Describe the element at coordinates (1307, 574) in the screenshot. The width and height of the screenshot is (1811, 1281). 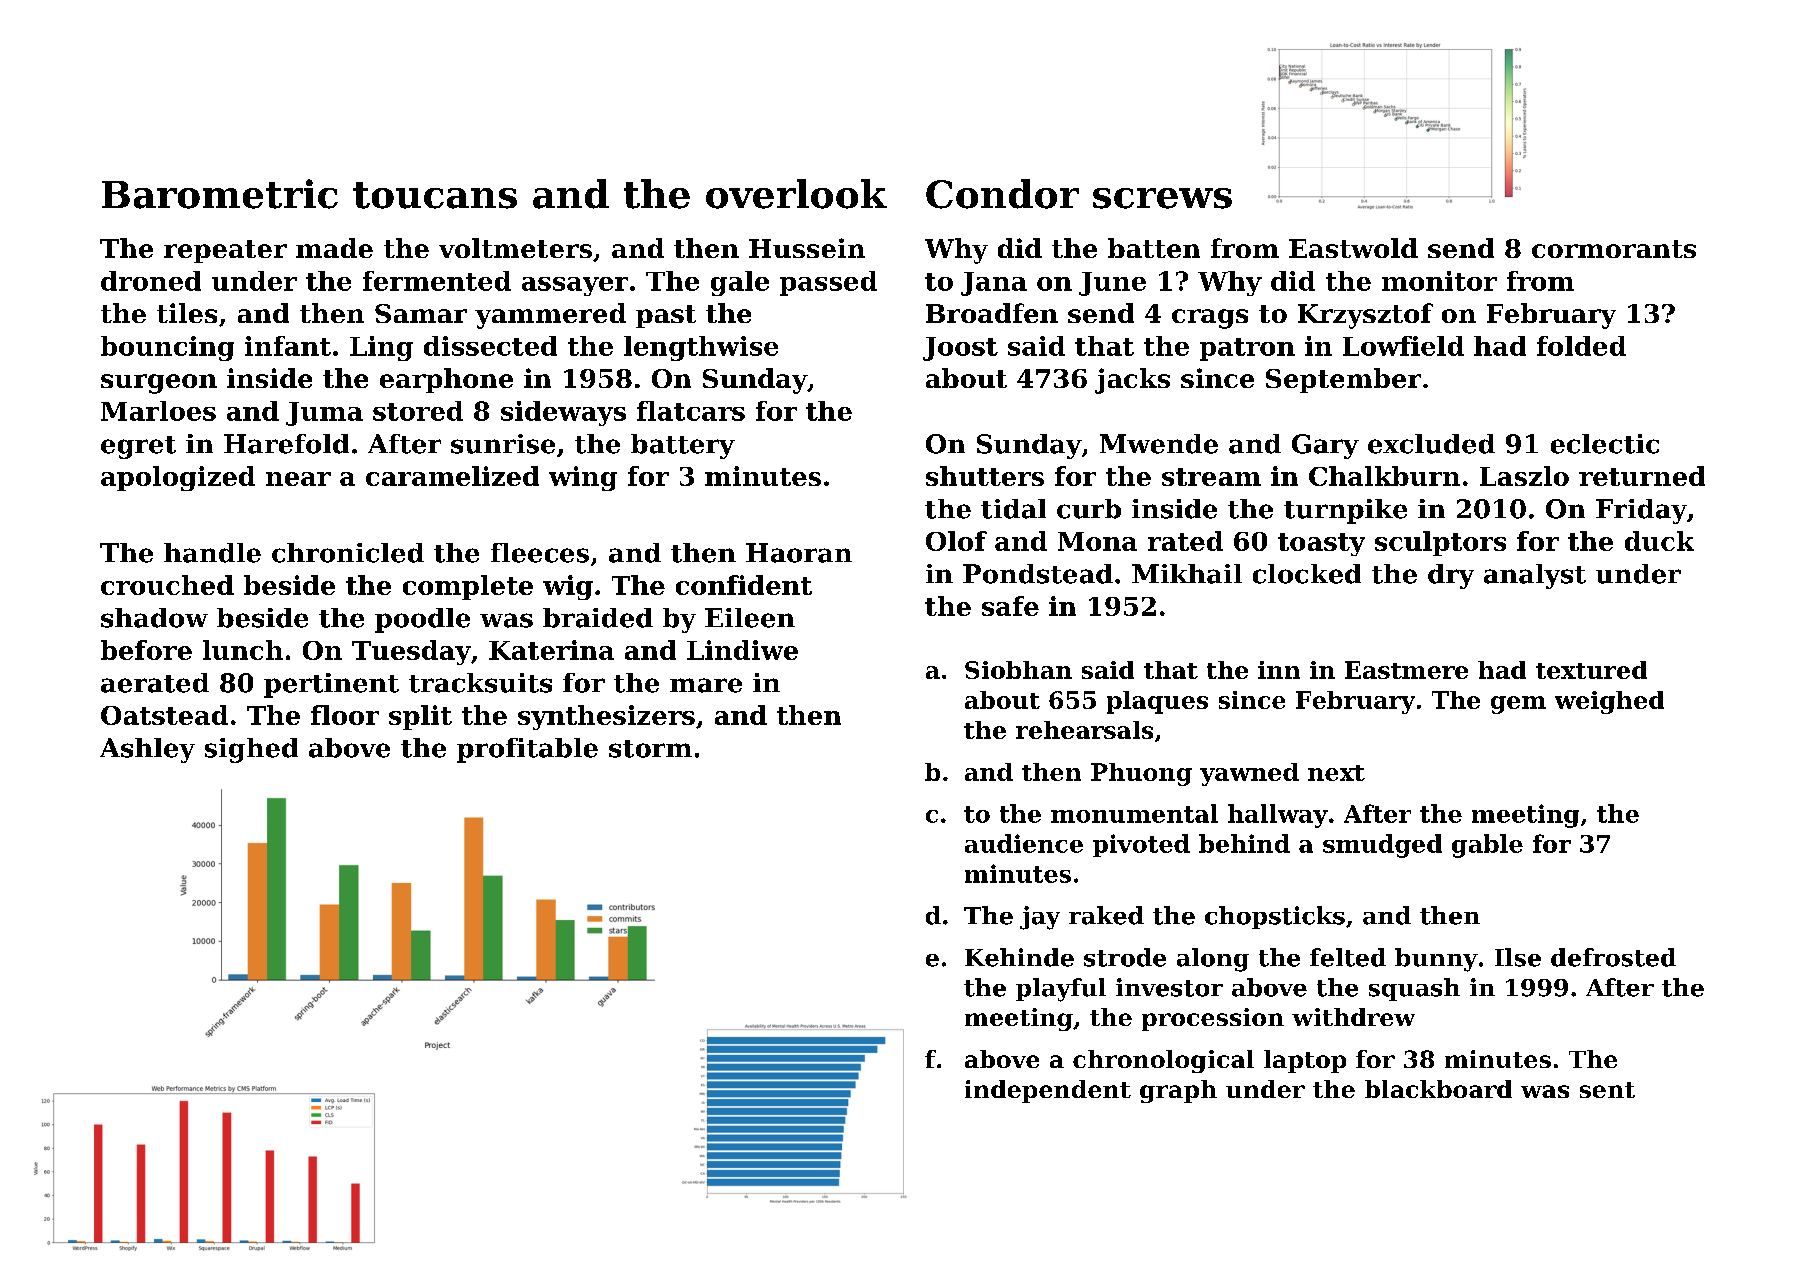
I see `clocked` at that location.
